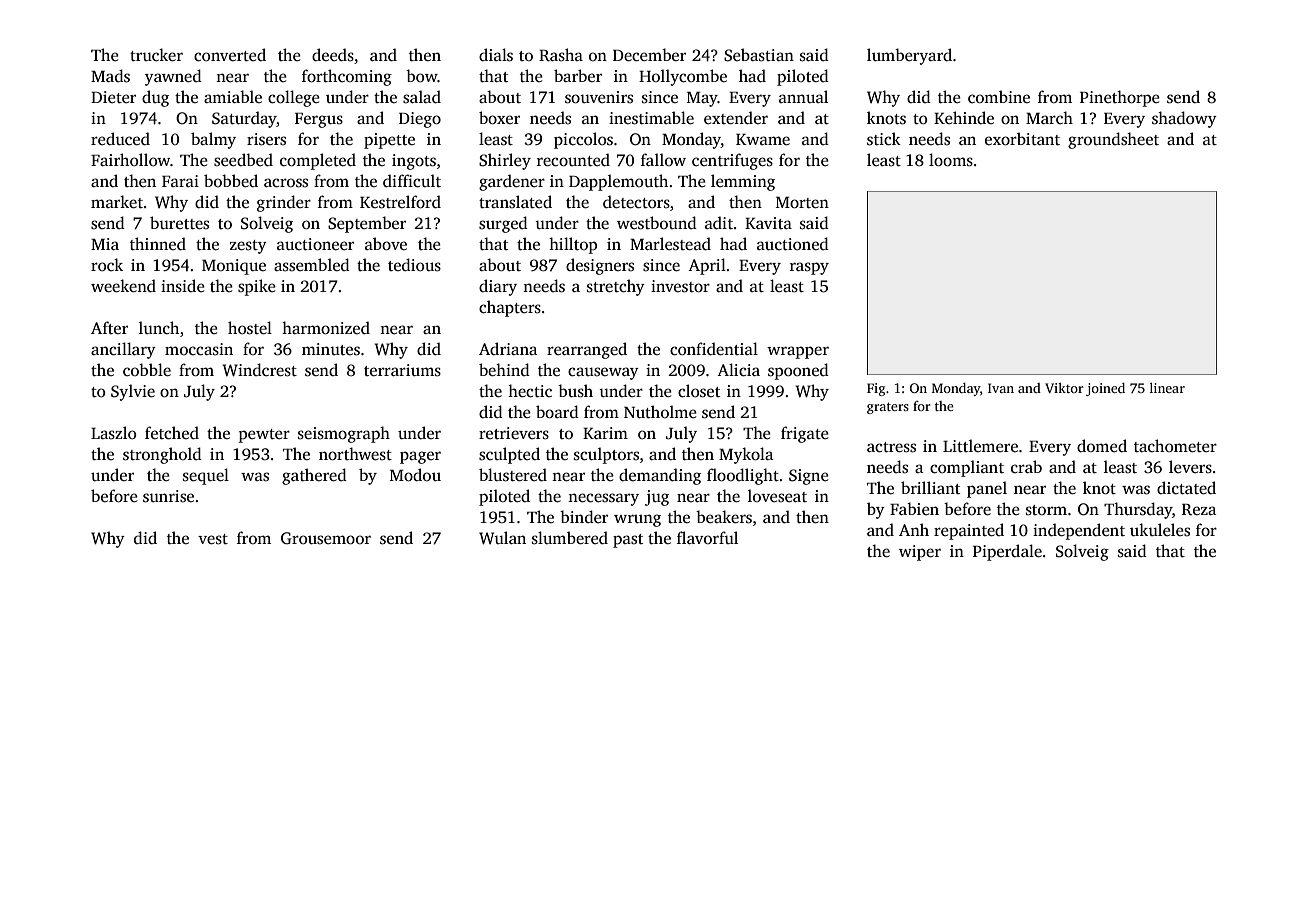 This image has width=1308, height=924. I want to click on Mykola, so click(746, 455).
